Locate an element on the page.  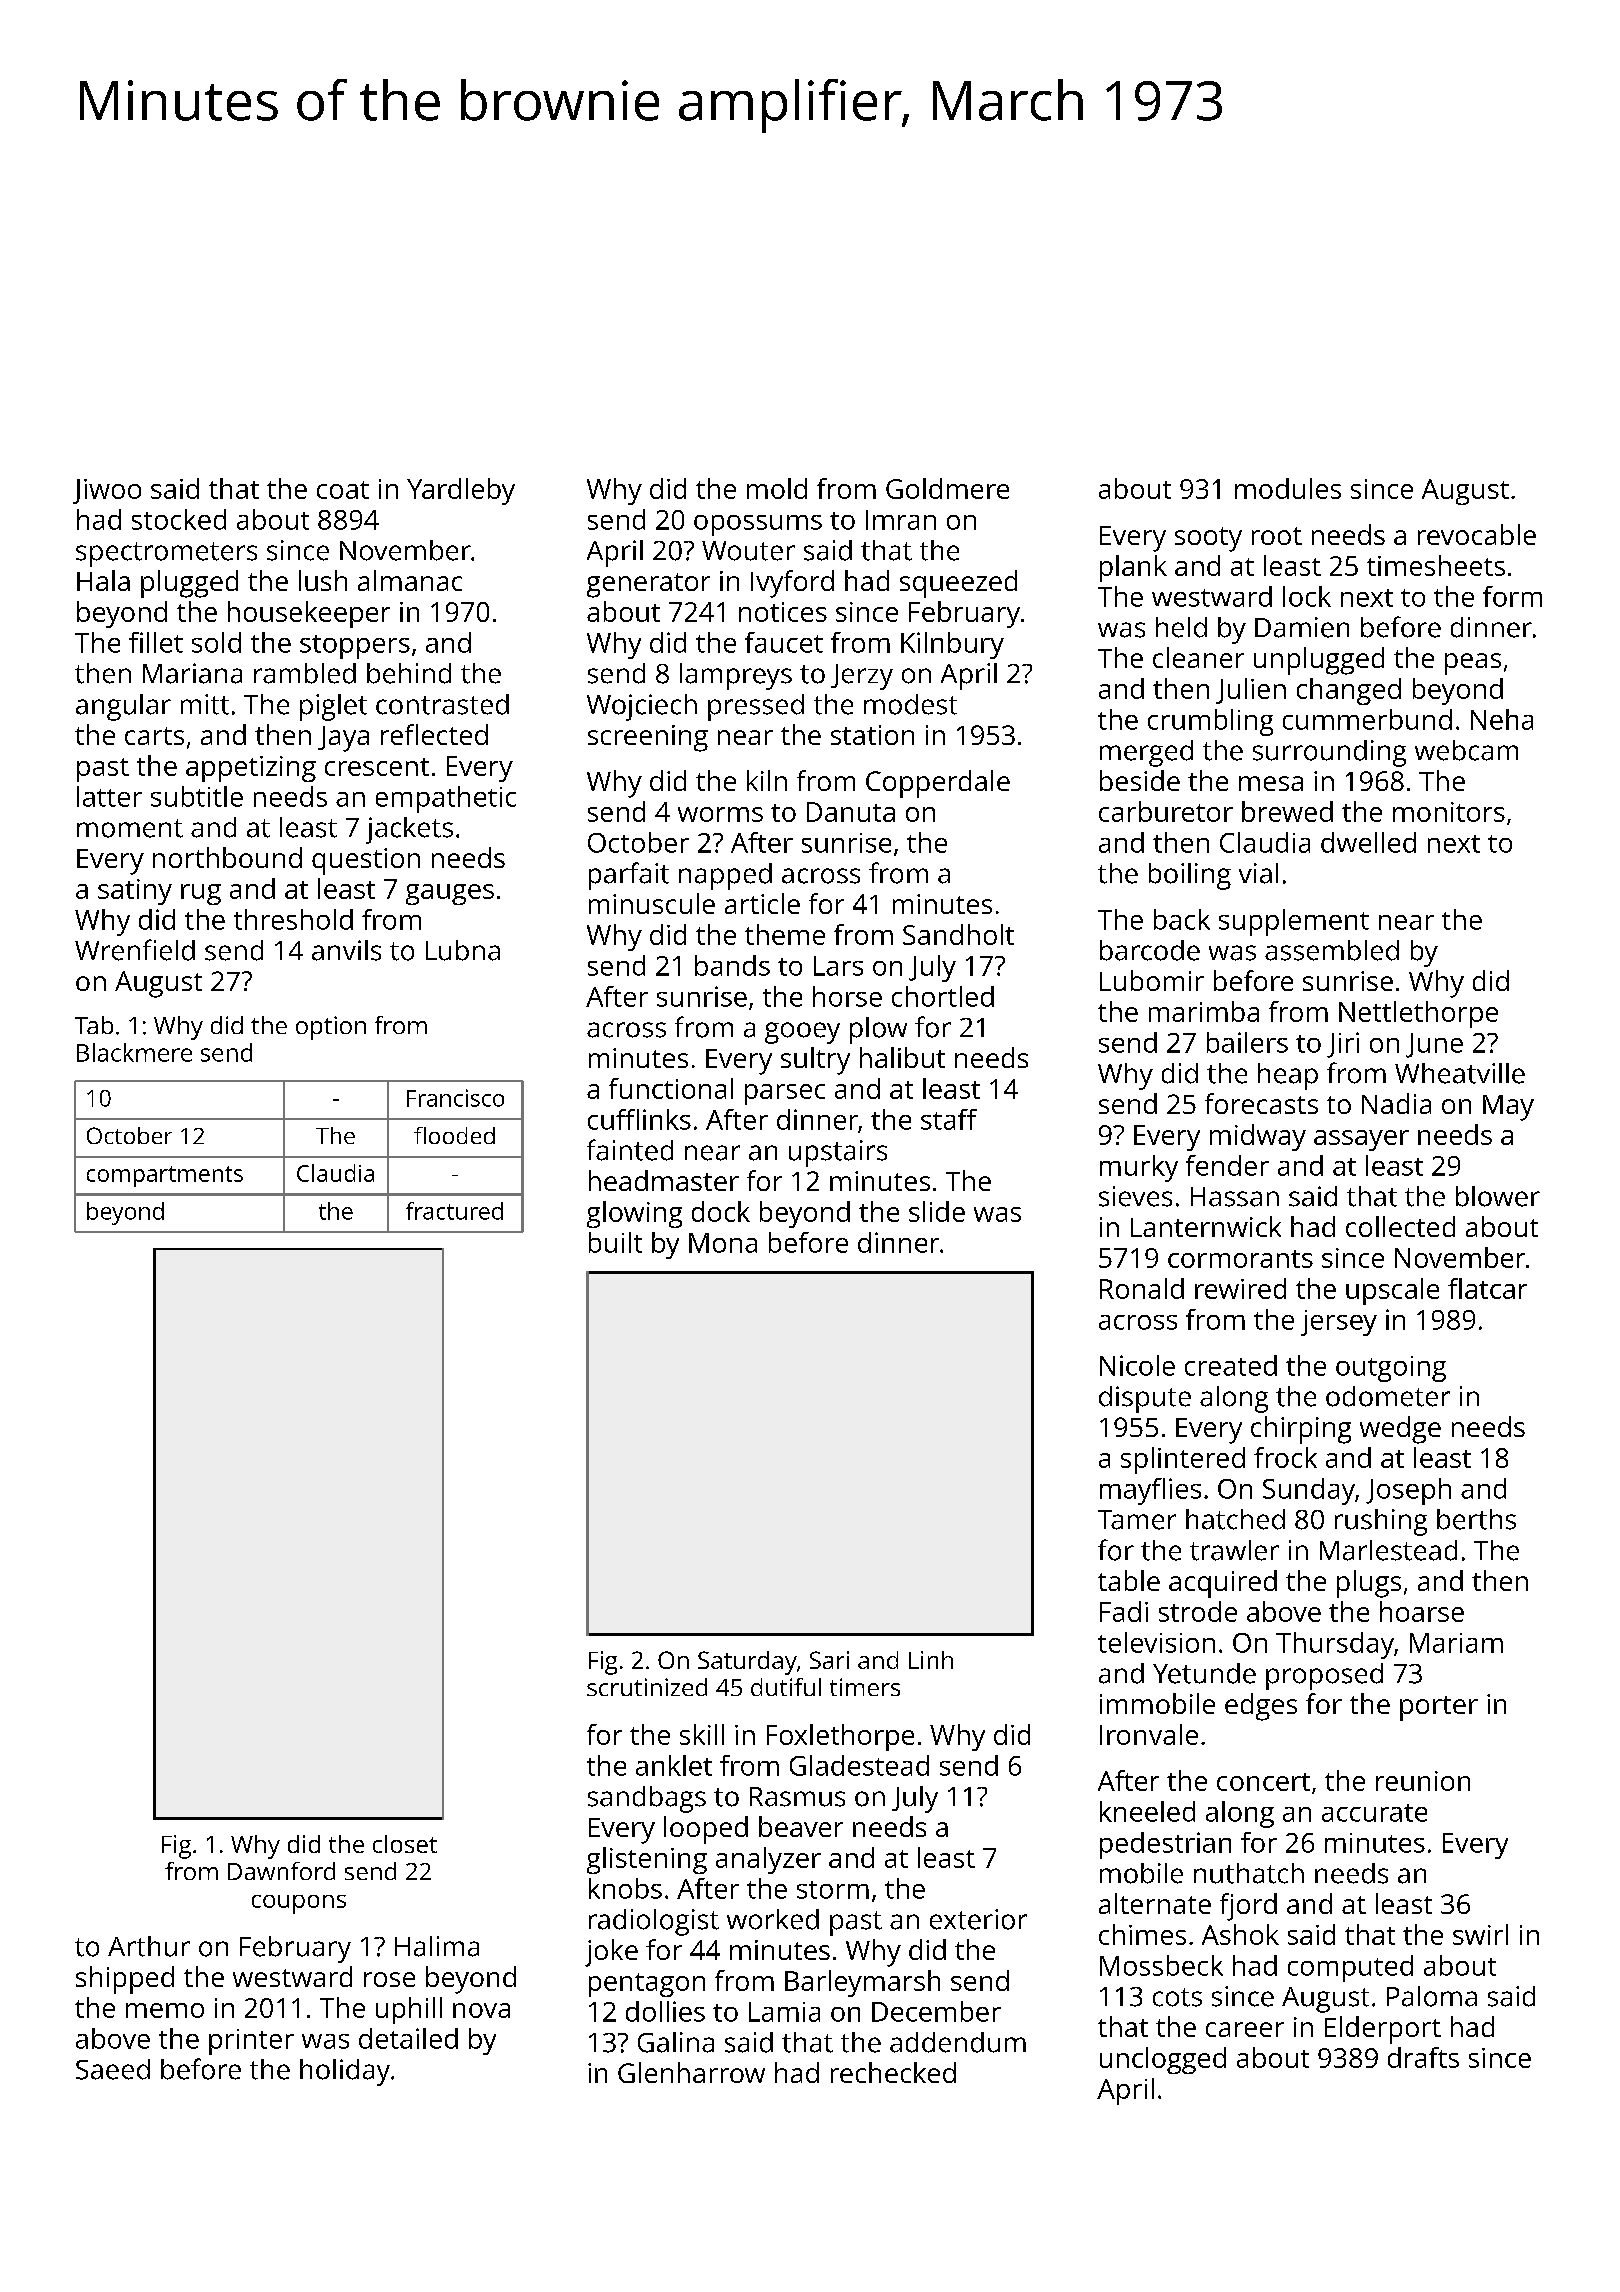
fractured is located at coordinates (454, 1211).
